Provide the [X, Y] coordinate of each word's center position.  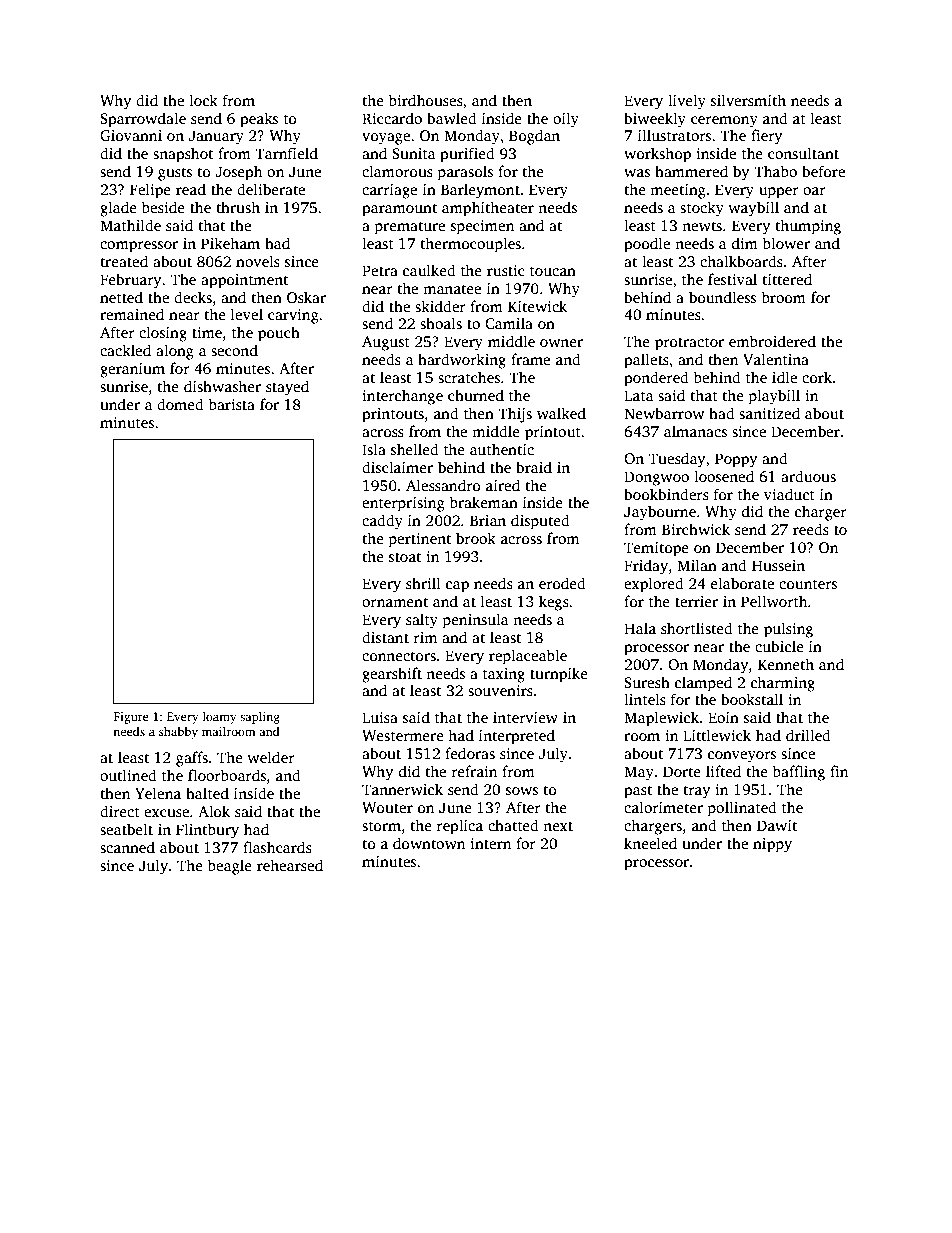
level [247, 314]
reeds [811, 529]
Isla [374, 449]
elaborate [742, 583]
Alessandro [443, 485]
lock [204, 100]
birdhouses [425, 100]
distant [385, 637]
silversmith [748, 100]
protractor [689, 344]
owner [561, 343]
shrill [423, 583]
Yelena [158, 793]
